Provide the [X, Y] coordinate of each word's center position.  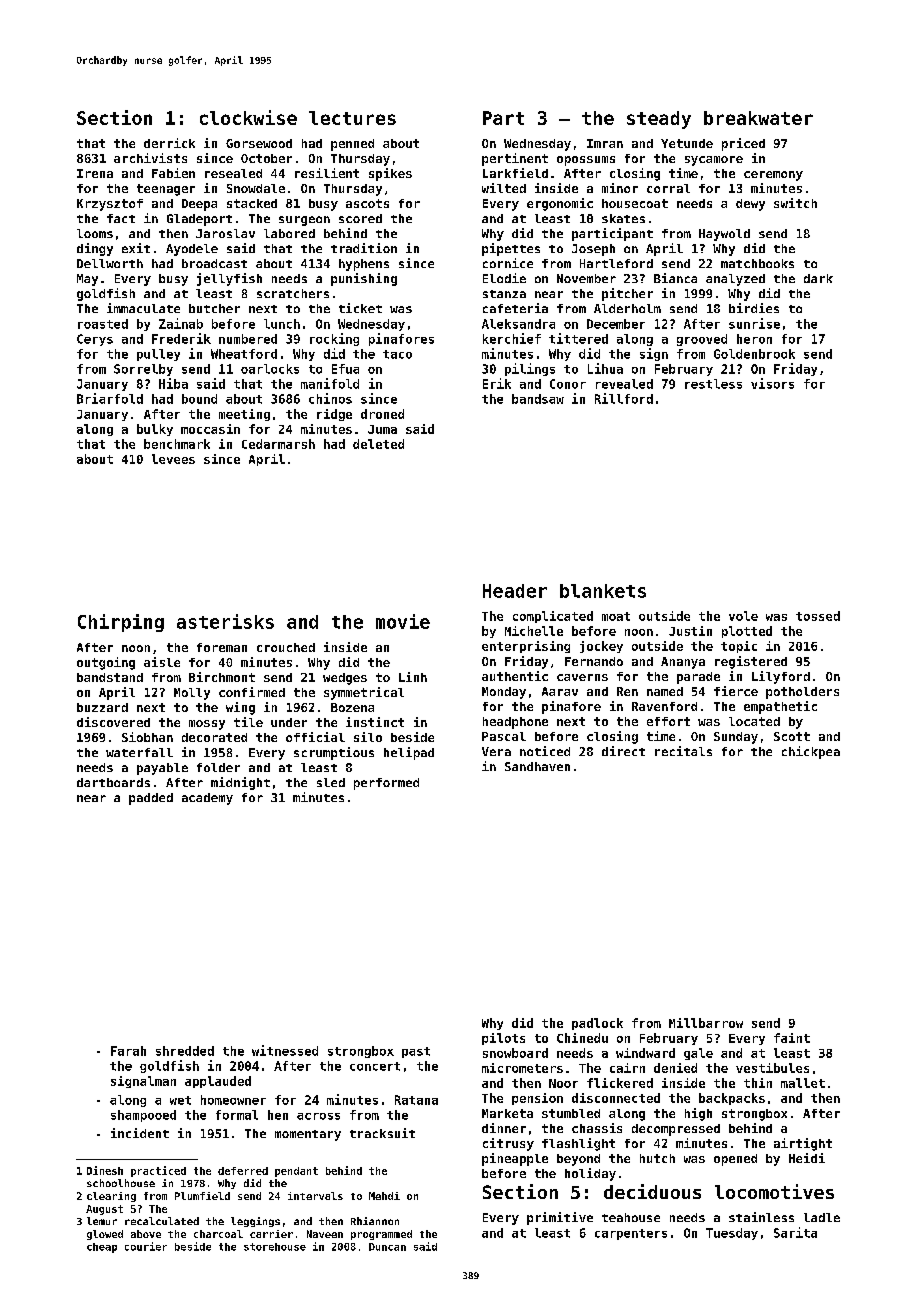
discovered [113, 722]
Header [515, 591]
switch [795, 203]
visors [772, 383]
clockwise [248, 117]
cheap [102, 1248]
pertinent [515, 159]
